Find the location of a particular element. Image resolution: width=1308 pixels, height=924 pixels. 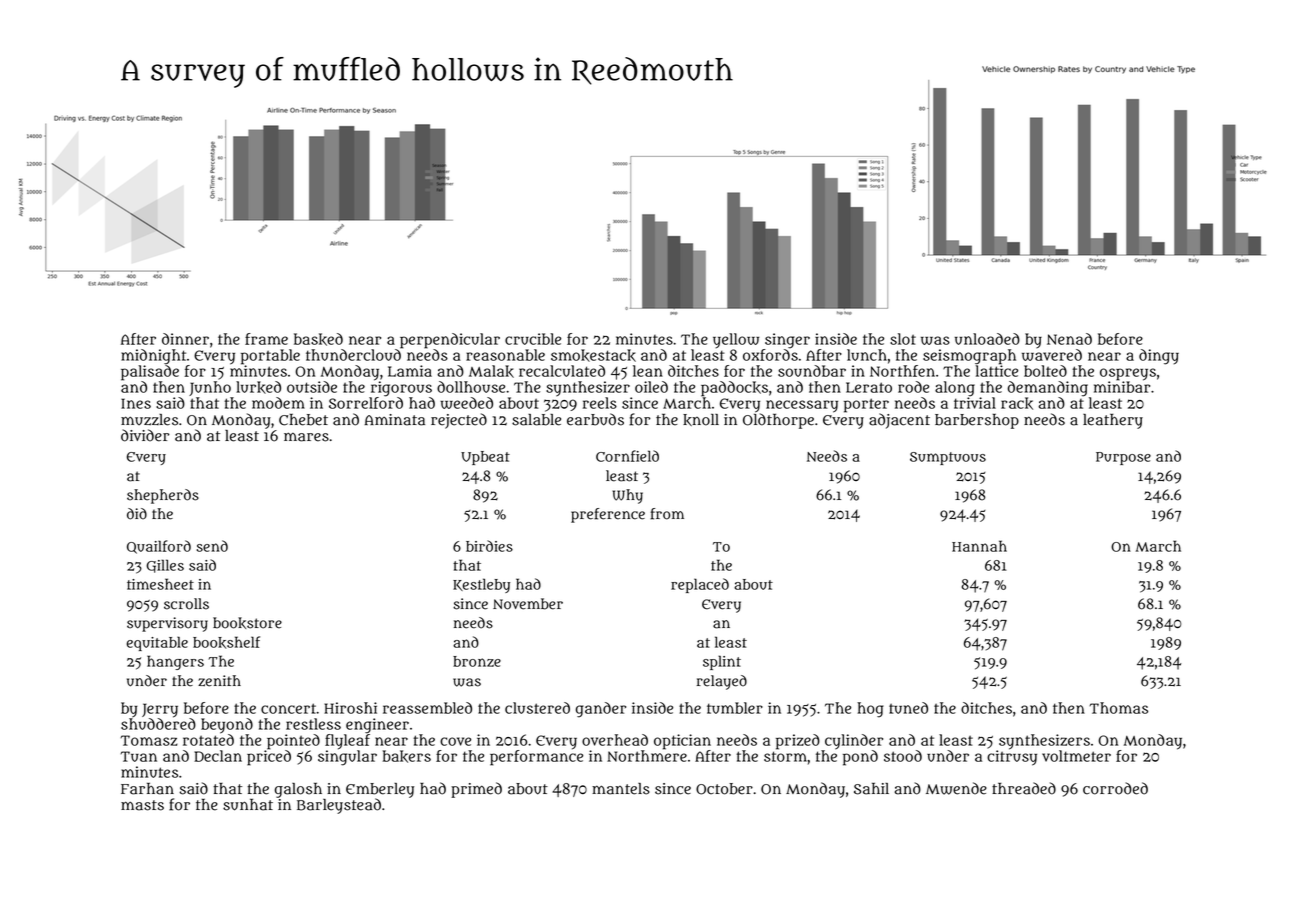

shepherds is located at coordinates (163, 496).
